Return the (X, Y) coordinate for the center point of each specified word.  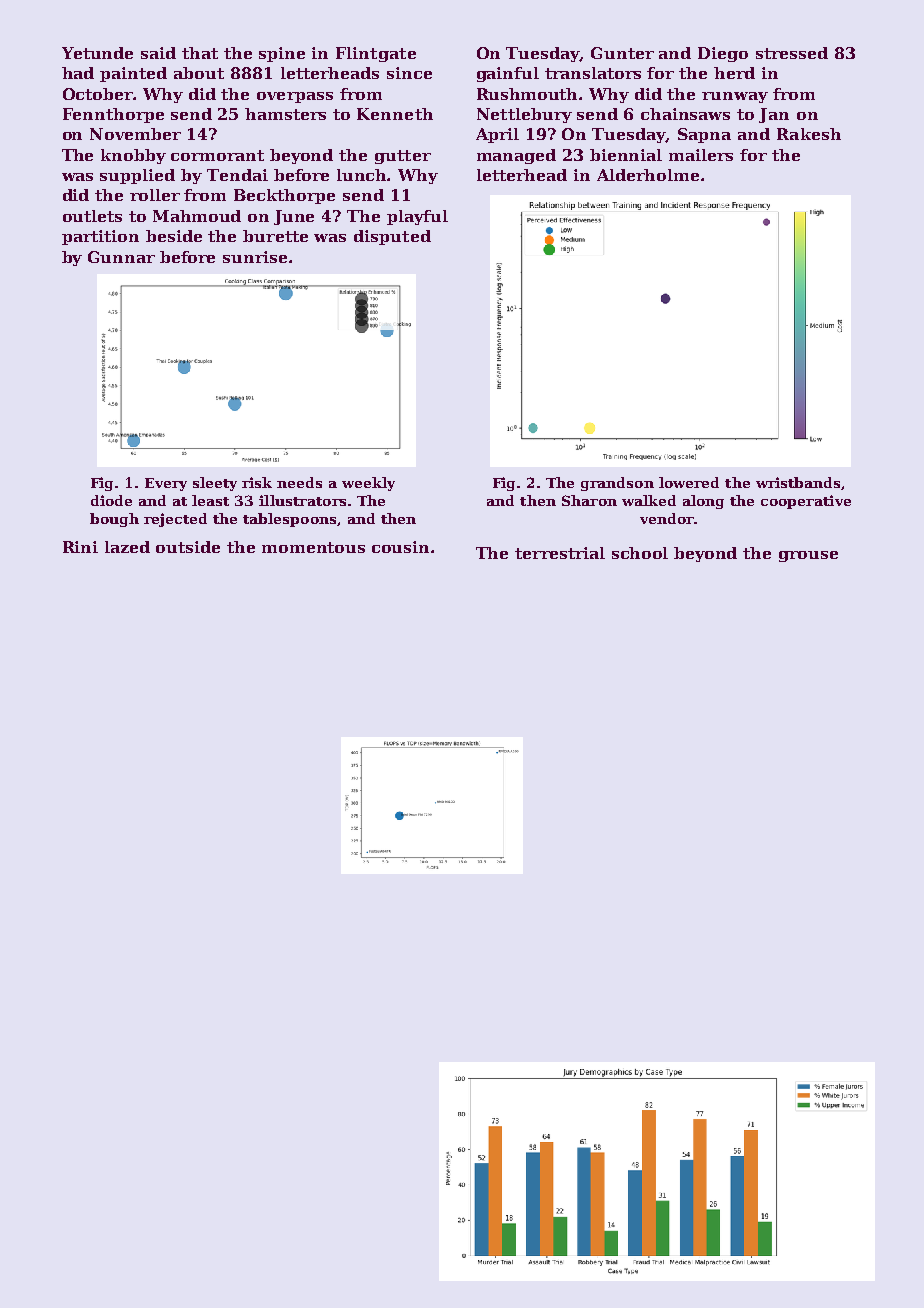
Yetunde (97, 53)
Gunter (622, 53)
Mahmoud (197, 216)
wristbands (798, 482)
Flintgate (376, 54)
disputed (392, 237)
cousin (400, 547)
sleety (215, 484)
